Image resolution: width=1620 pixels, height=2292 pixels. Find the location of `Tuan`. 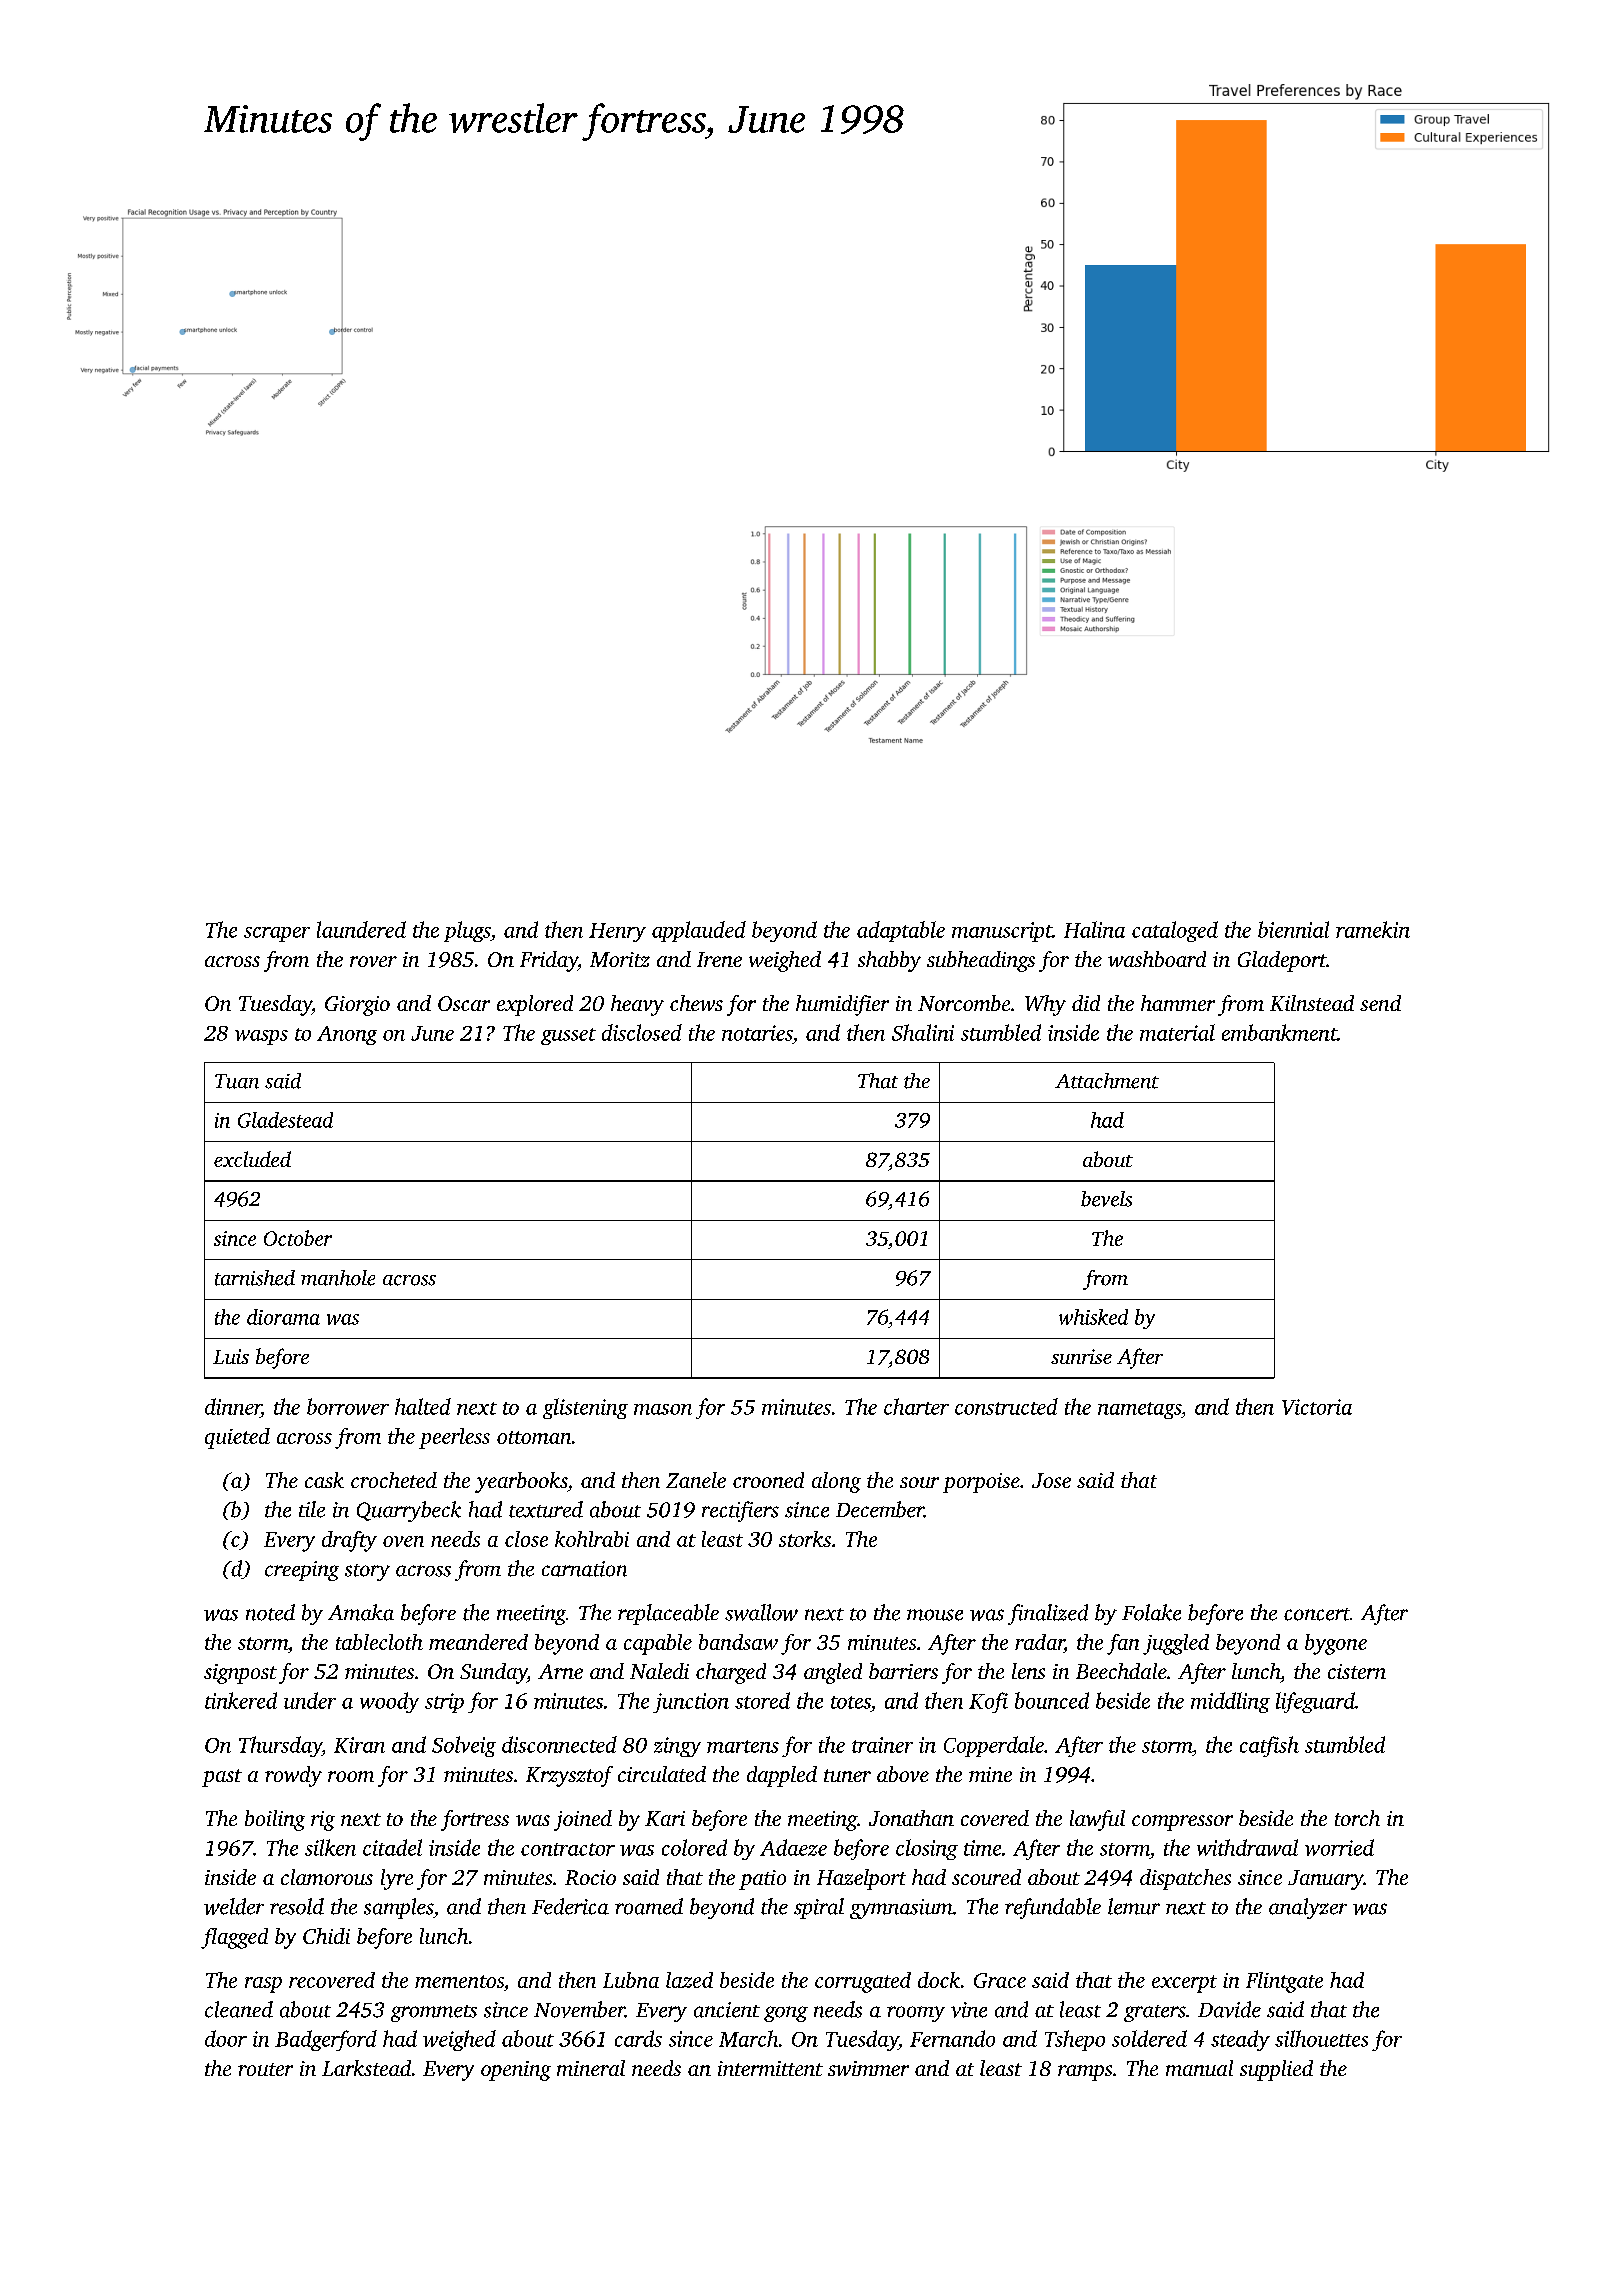

Tuan is located at coordinates (237, 1081).
